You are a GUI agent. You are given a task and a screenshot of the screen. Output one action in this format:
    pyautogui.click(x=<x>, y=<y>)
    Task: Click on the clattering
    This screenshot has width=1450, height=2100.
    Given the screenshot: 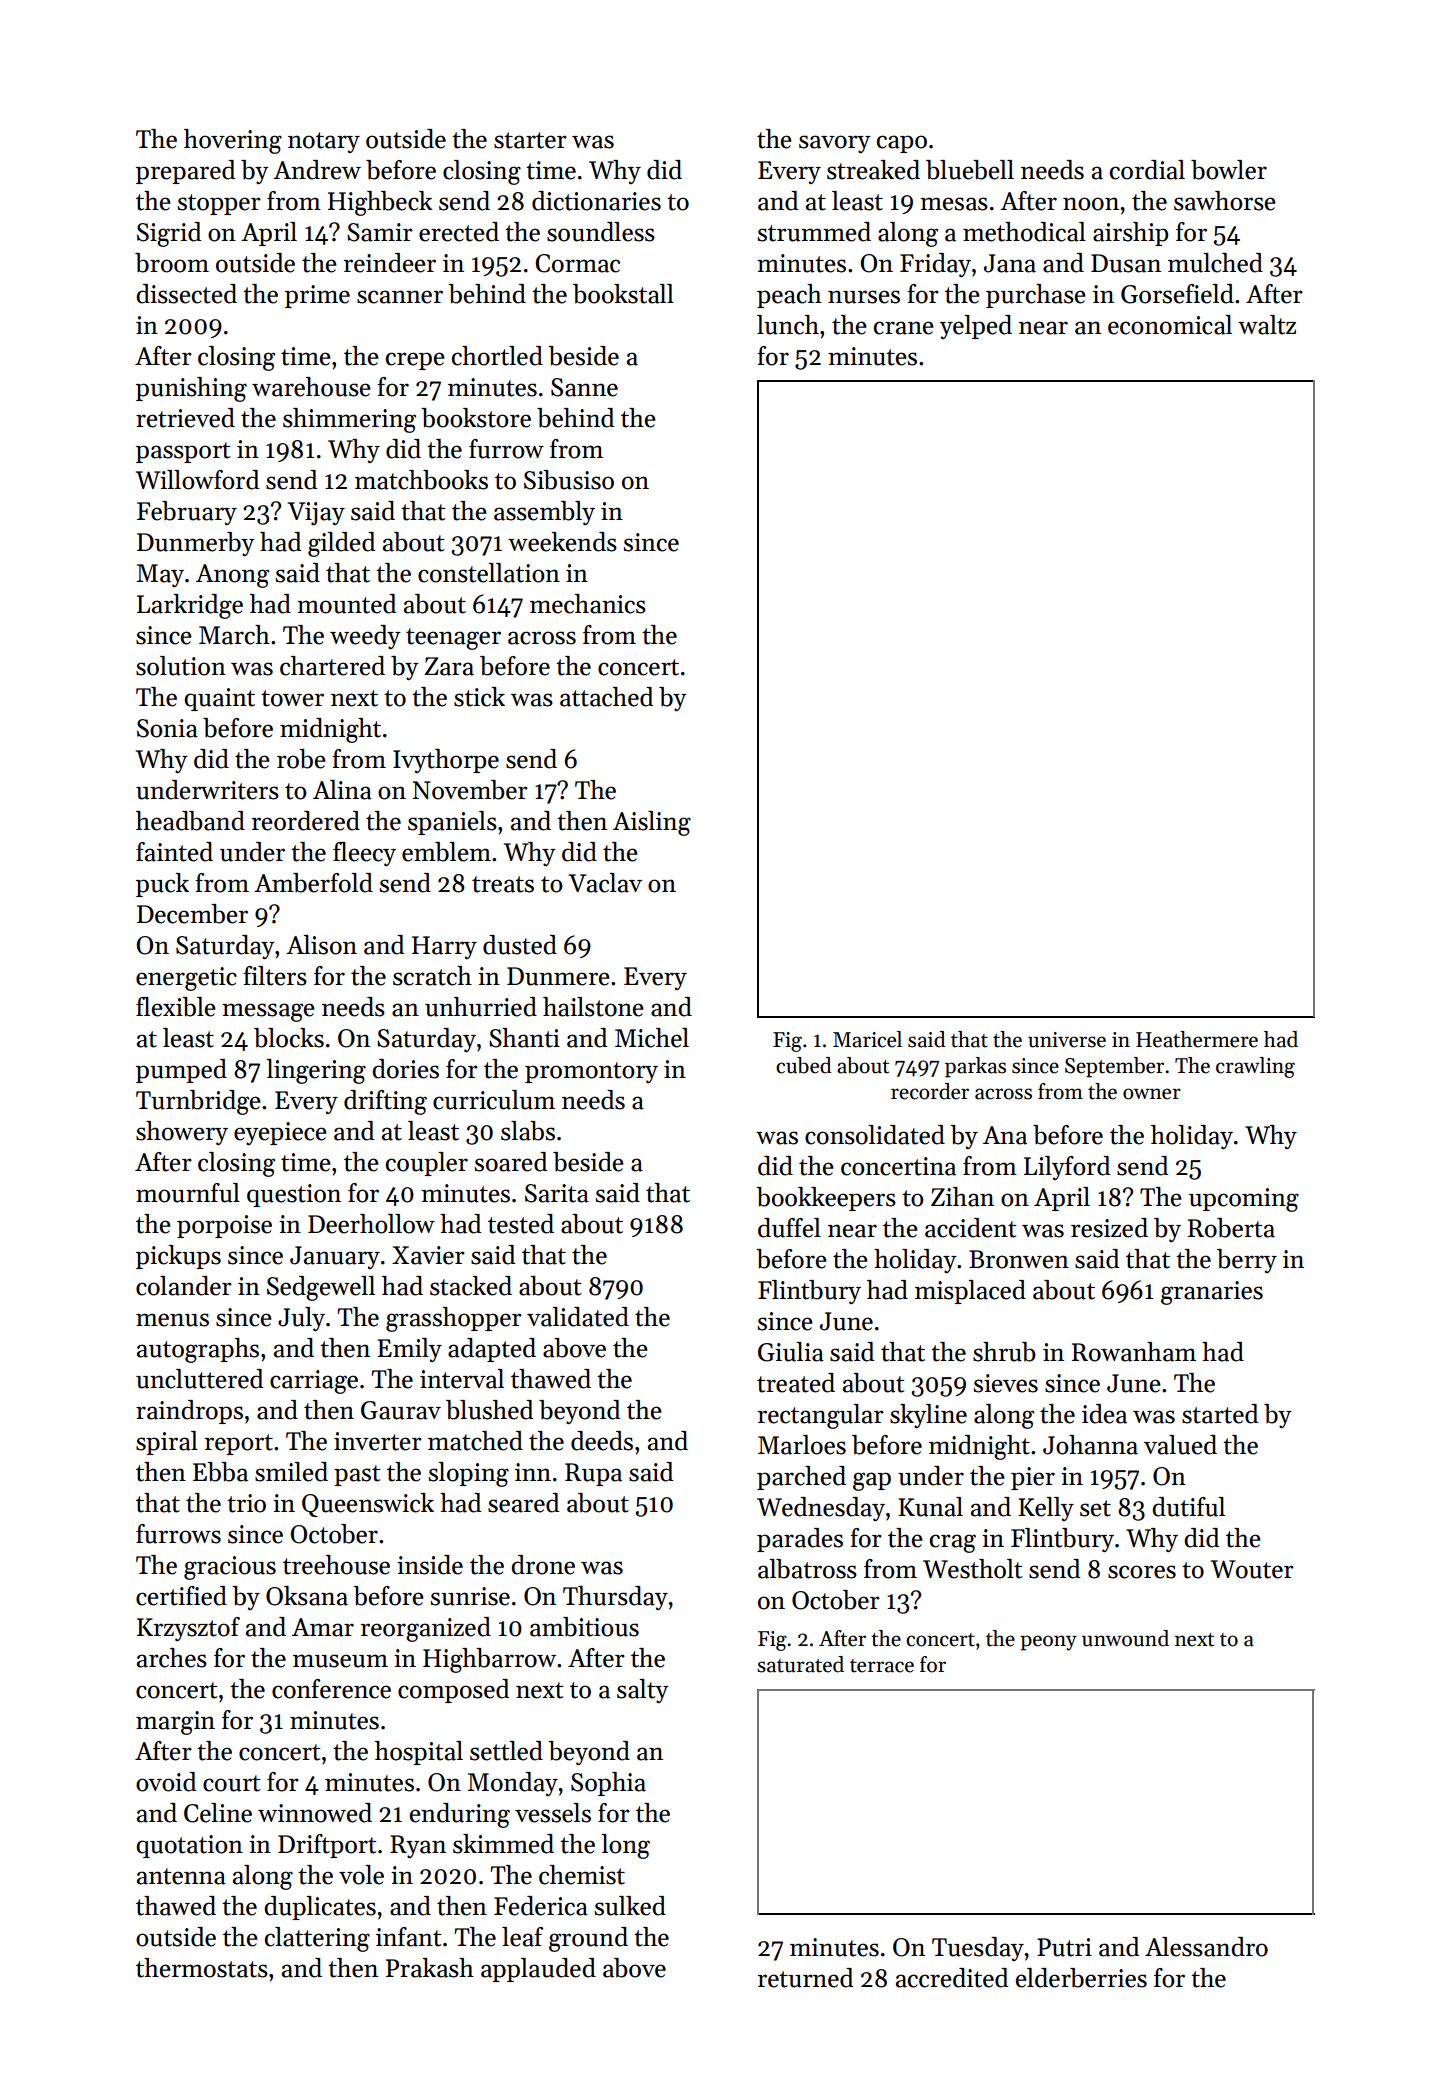 What is the action you would take?
    pyautogui.click(x=317, y=1939)
